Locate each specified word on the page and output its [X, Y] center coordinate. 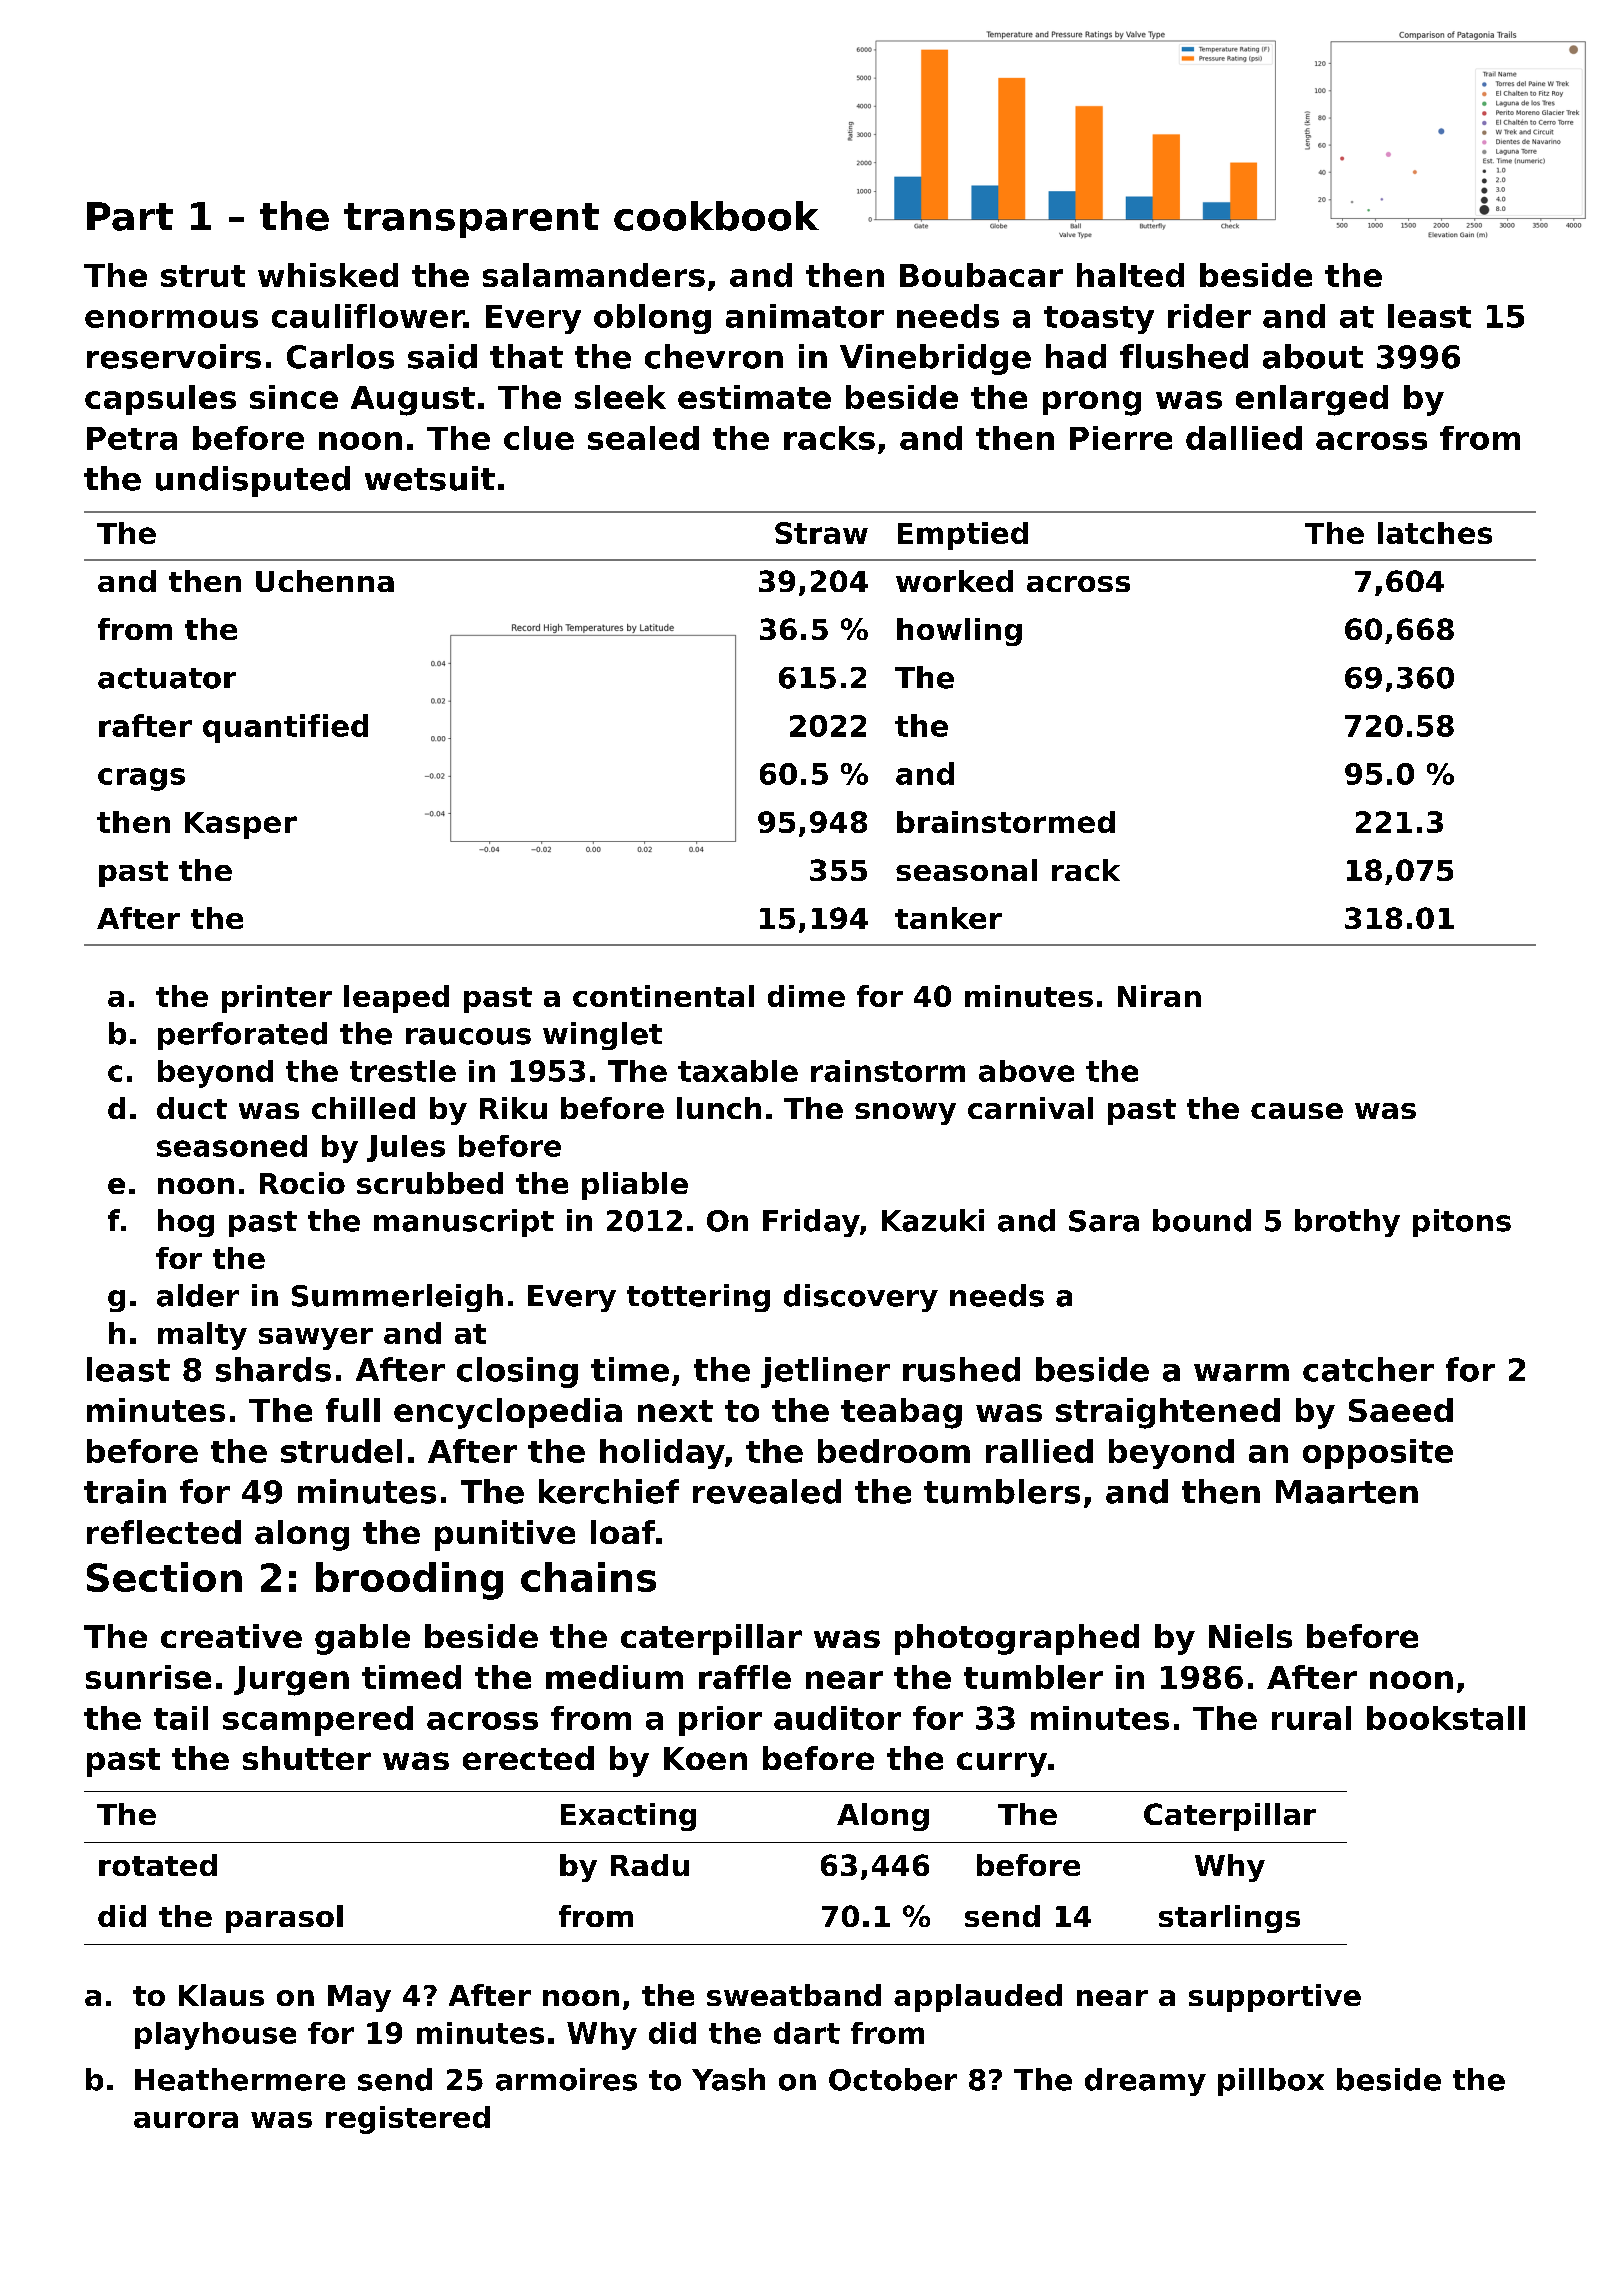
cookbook [716, 216]
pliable [635, 1186]
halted [1130, 275]
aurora [186, 2120]
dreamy [1145, 2082]
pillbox [1271, 2082]
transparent [471, 220]
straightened [1168, 1413]
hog [186, 1223]
